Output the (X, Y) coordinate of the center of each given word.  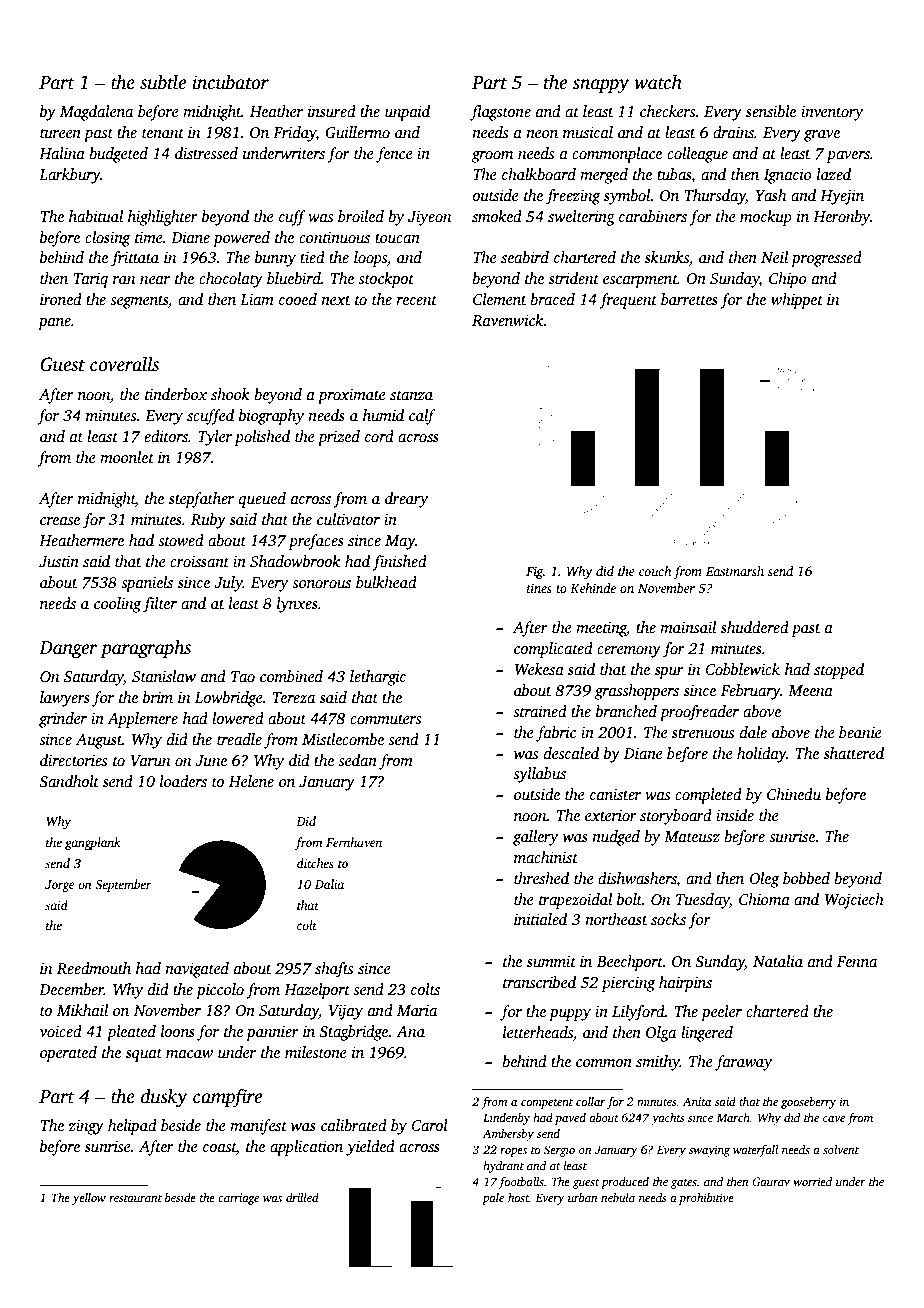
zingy (86, 1127)
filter (160, 605)
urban (582, 1197)
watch (658, 82)
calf (422, 417)
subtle (163, 82)
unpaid (407, 113)
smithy (658, 1063)
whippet (797, 301)
